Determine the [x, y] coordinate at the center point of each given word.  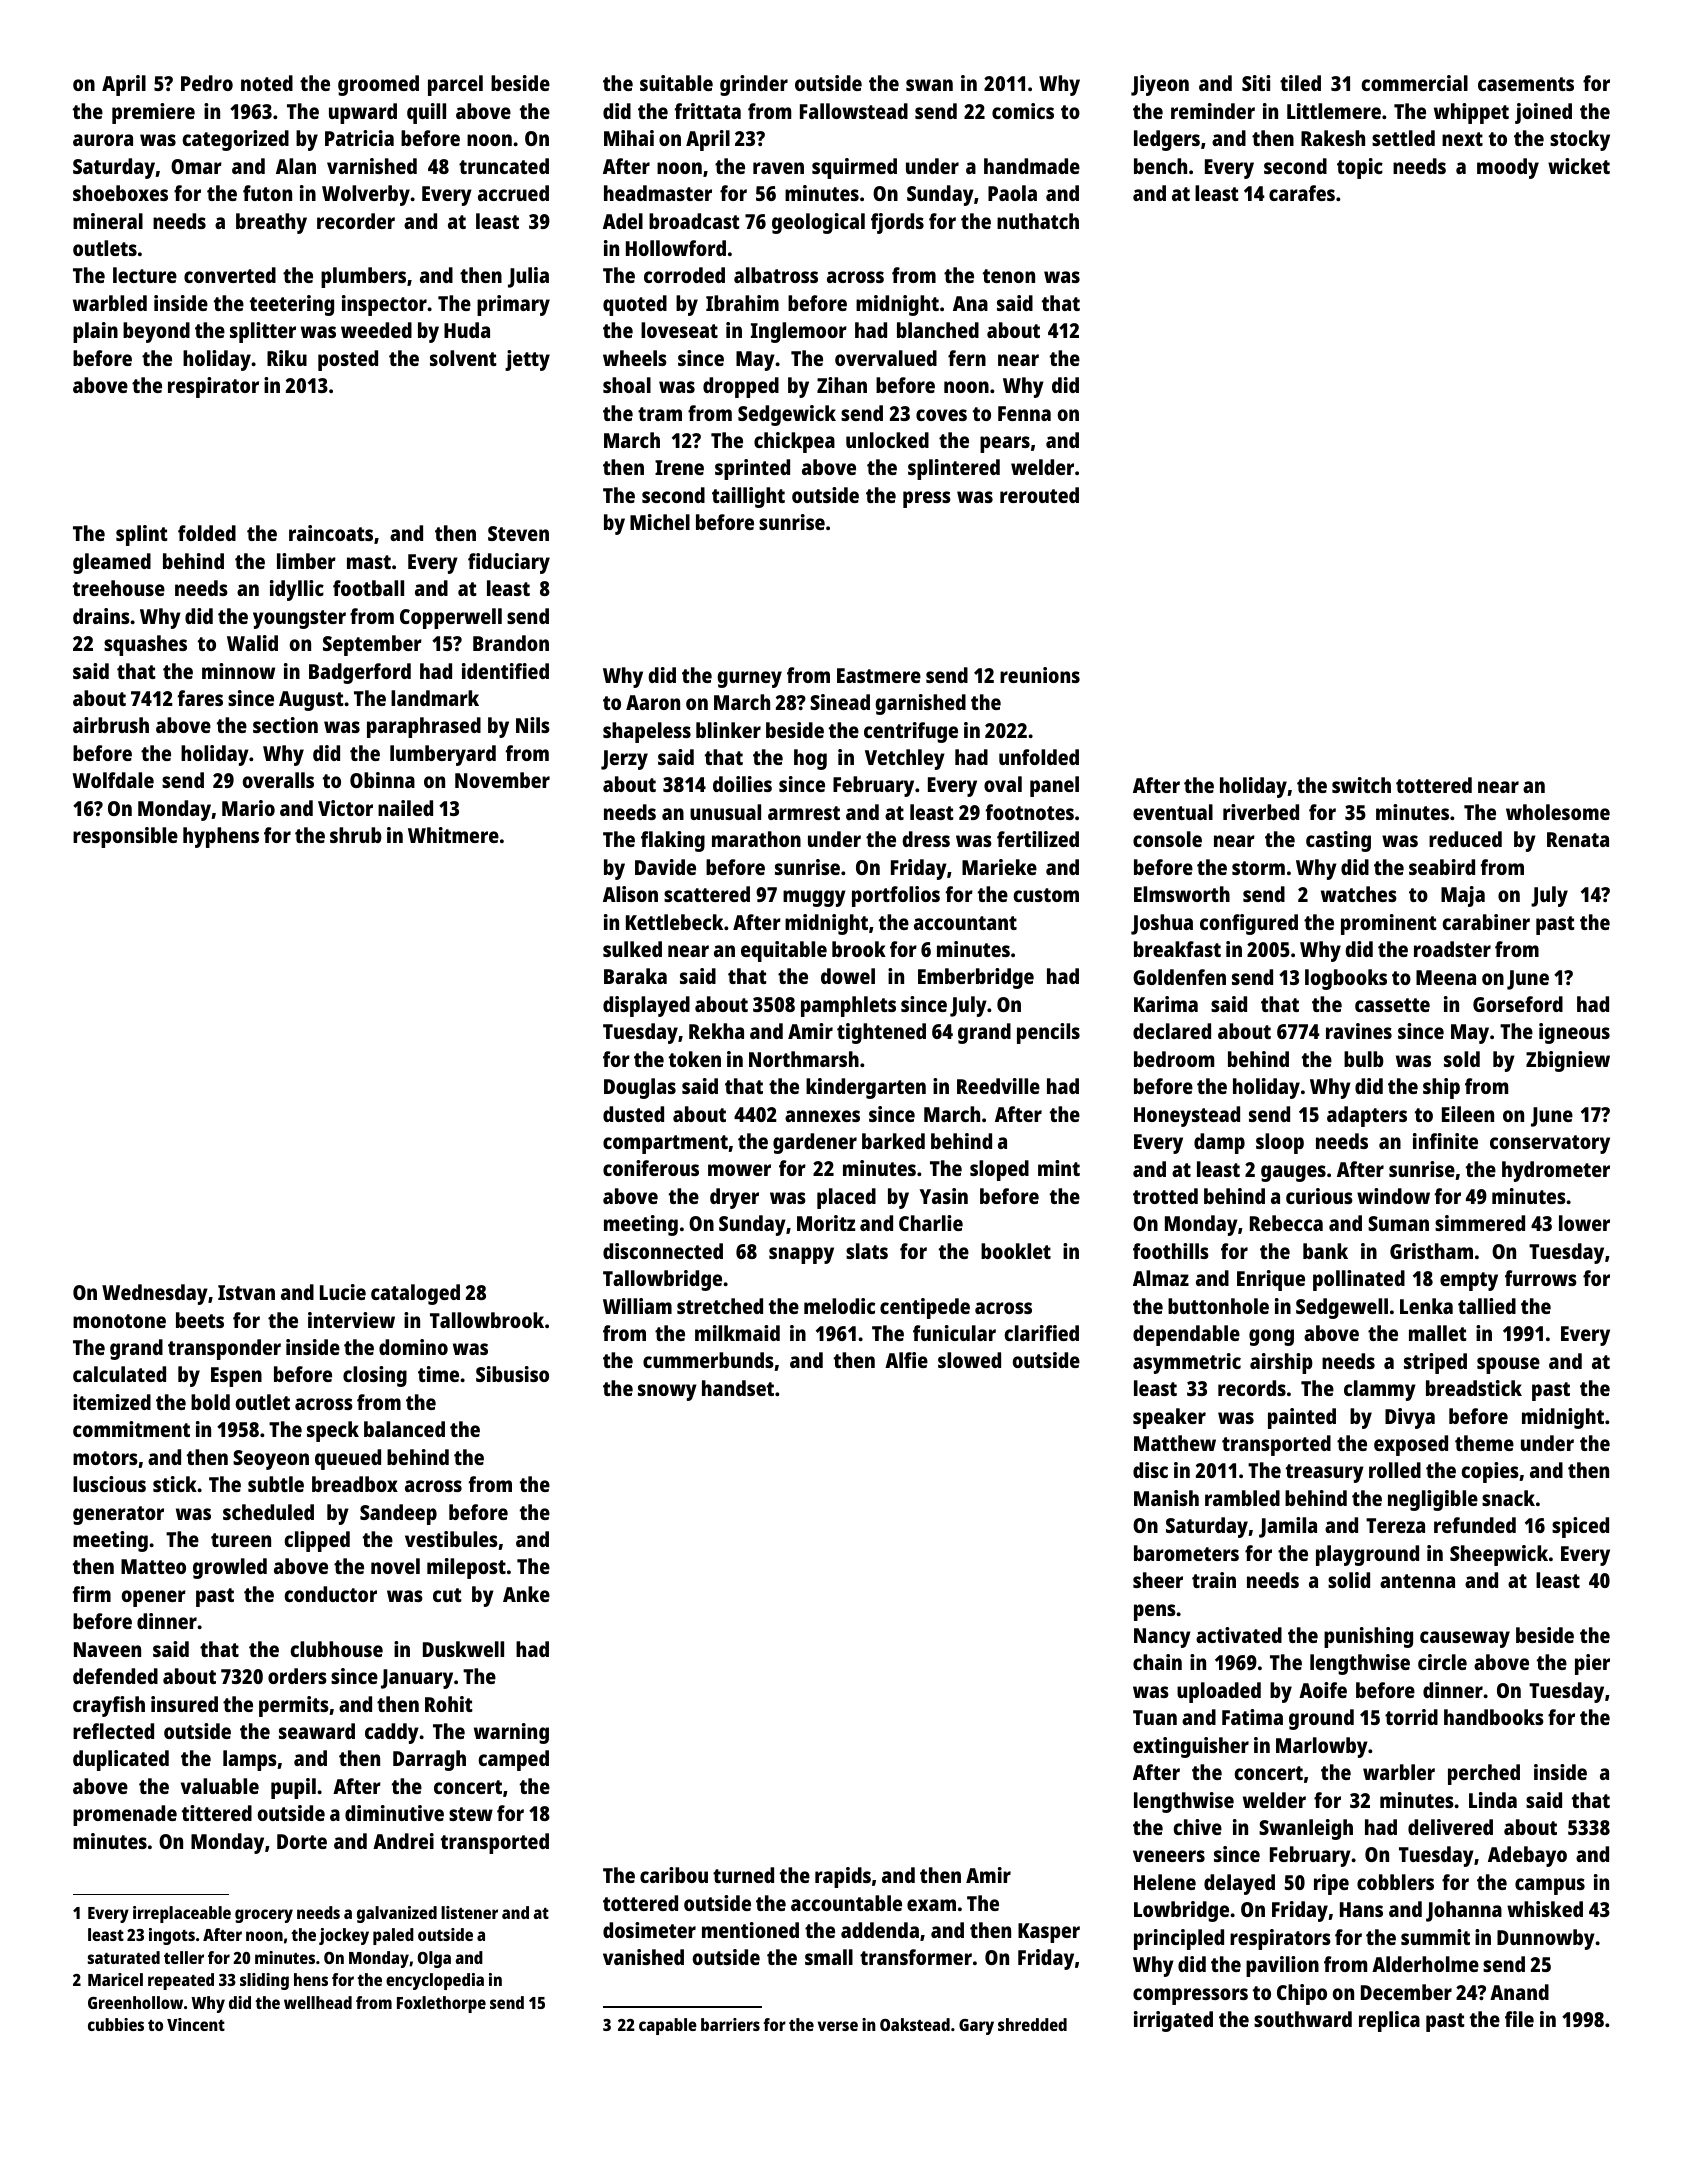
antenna [1417, 1581]
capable [668, 2026]
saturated [124, 1957]
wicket [1579, 166]
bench [1160, 166]
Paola [1012, 193]
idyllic [297, 590]
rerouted [1039, 495]
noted [267, 83]
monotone [119, 1321]
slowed [969, 1360]
